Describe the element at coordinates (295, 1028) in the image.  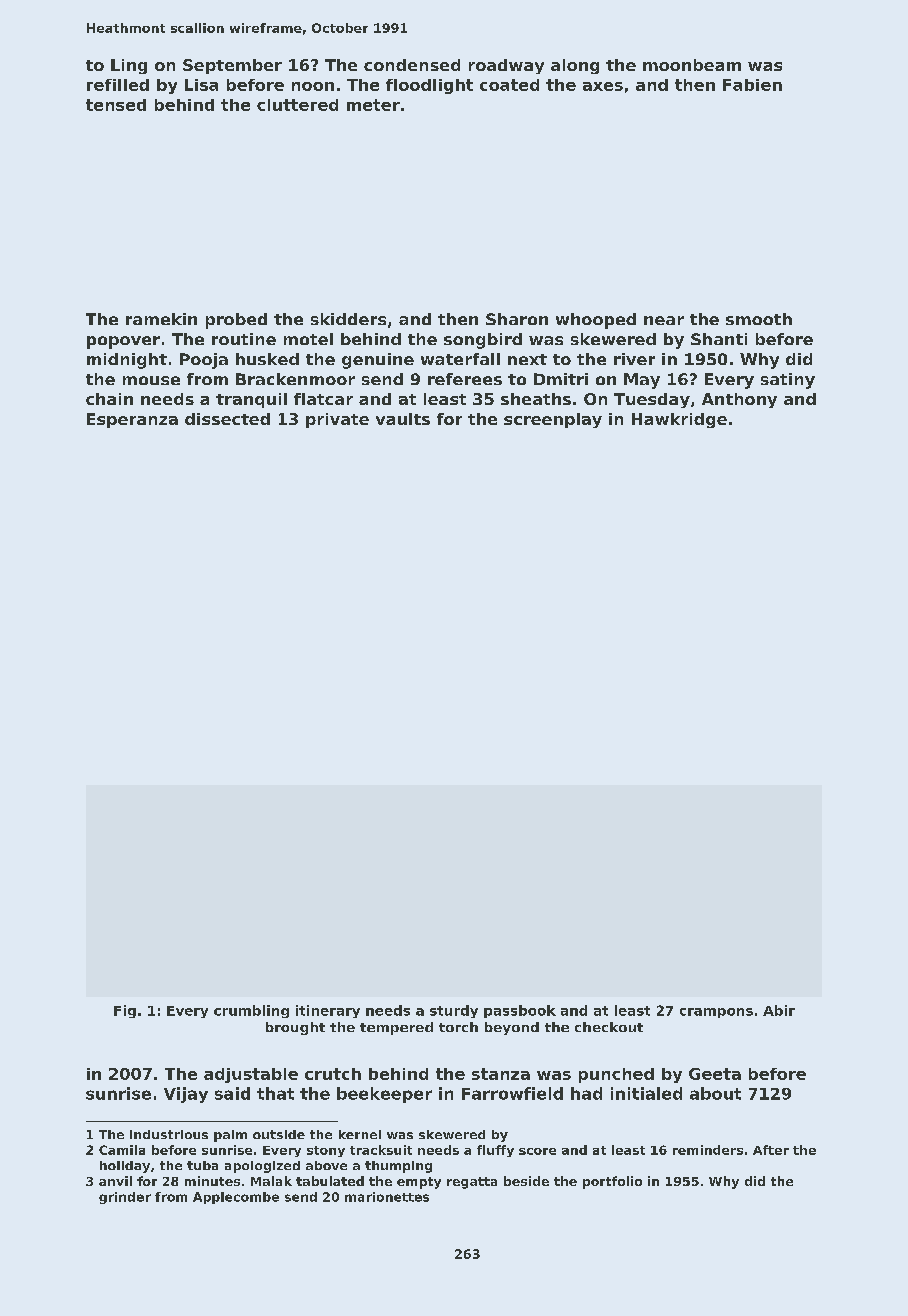
I see `brought` at that location.
